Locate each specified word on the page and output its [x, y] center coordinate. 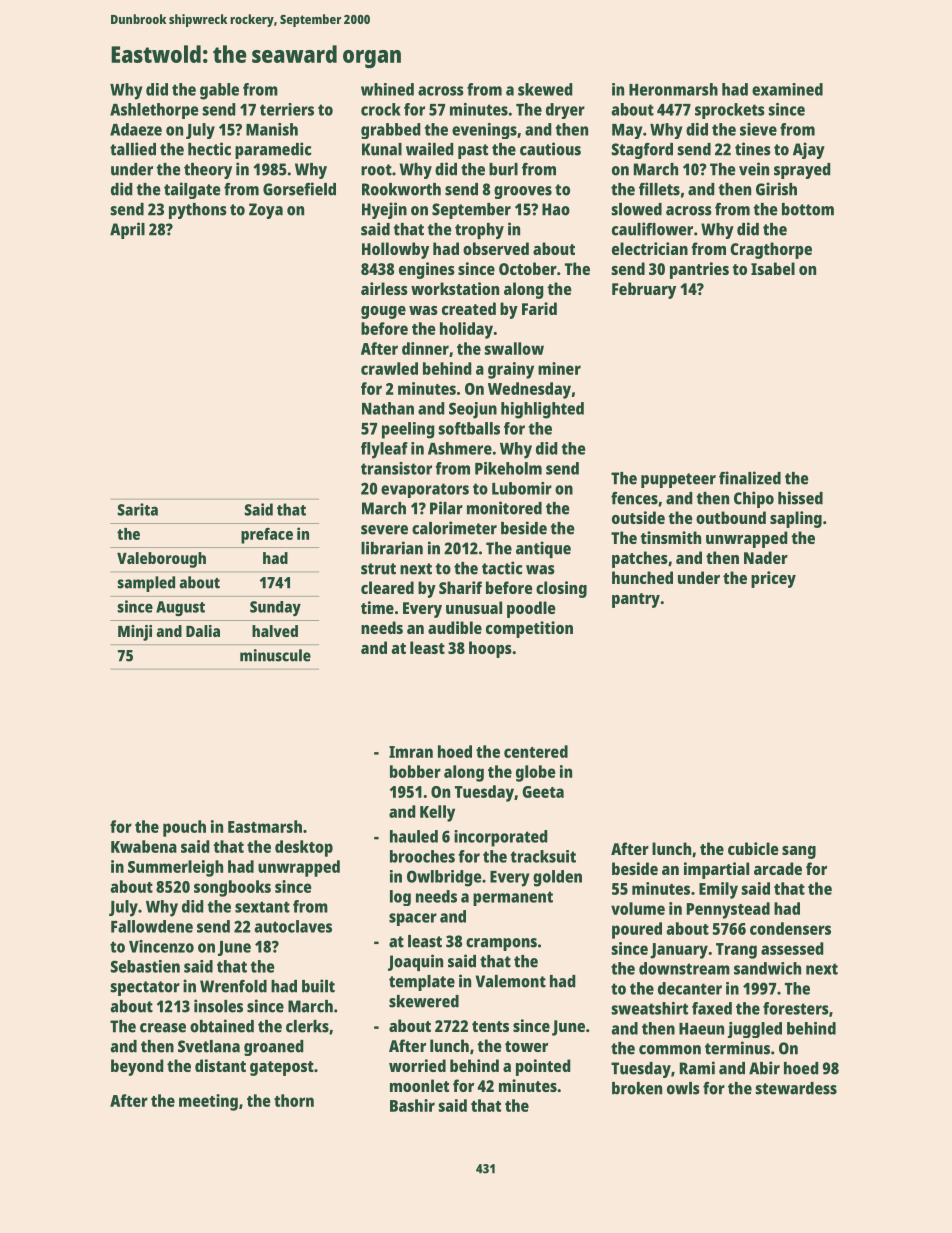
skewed [545, 89]
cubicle [753, 848]
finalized [750, 478]
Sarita [138, 509]
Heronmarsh [673, 89]
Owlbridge [444, 878]
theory [208, 171]
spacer [413, 919]
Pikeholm [508, 468]
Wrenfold [233, 986]
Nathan [388, 408]
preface [267, 536]
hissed [800, 498]
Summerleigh [175, 868]
